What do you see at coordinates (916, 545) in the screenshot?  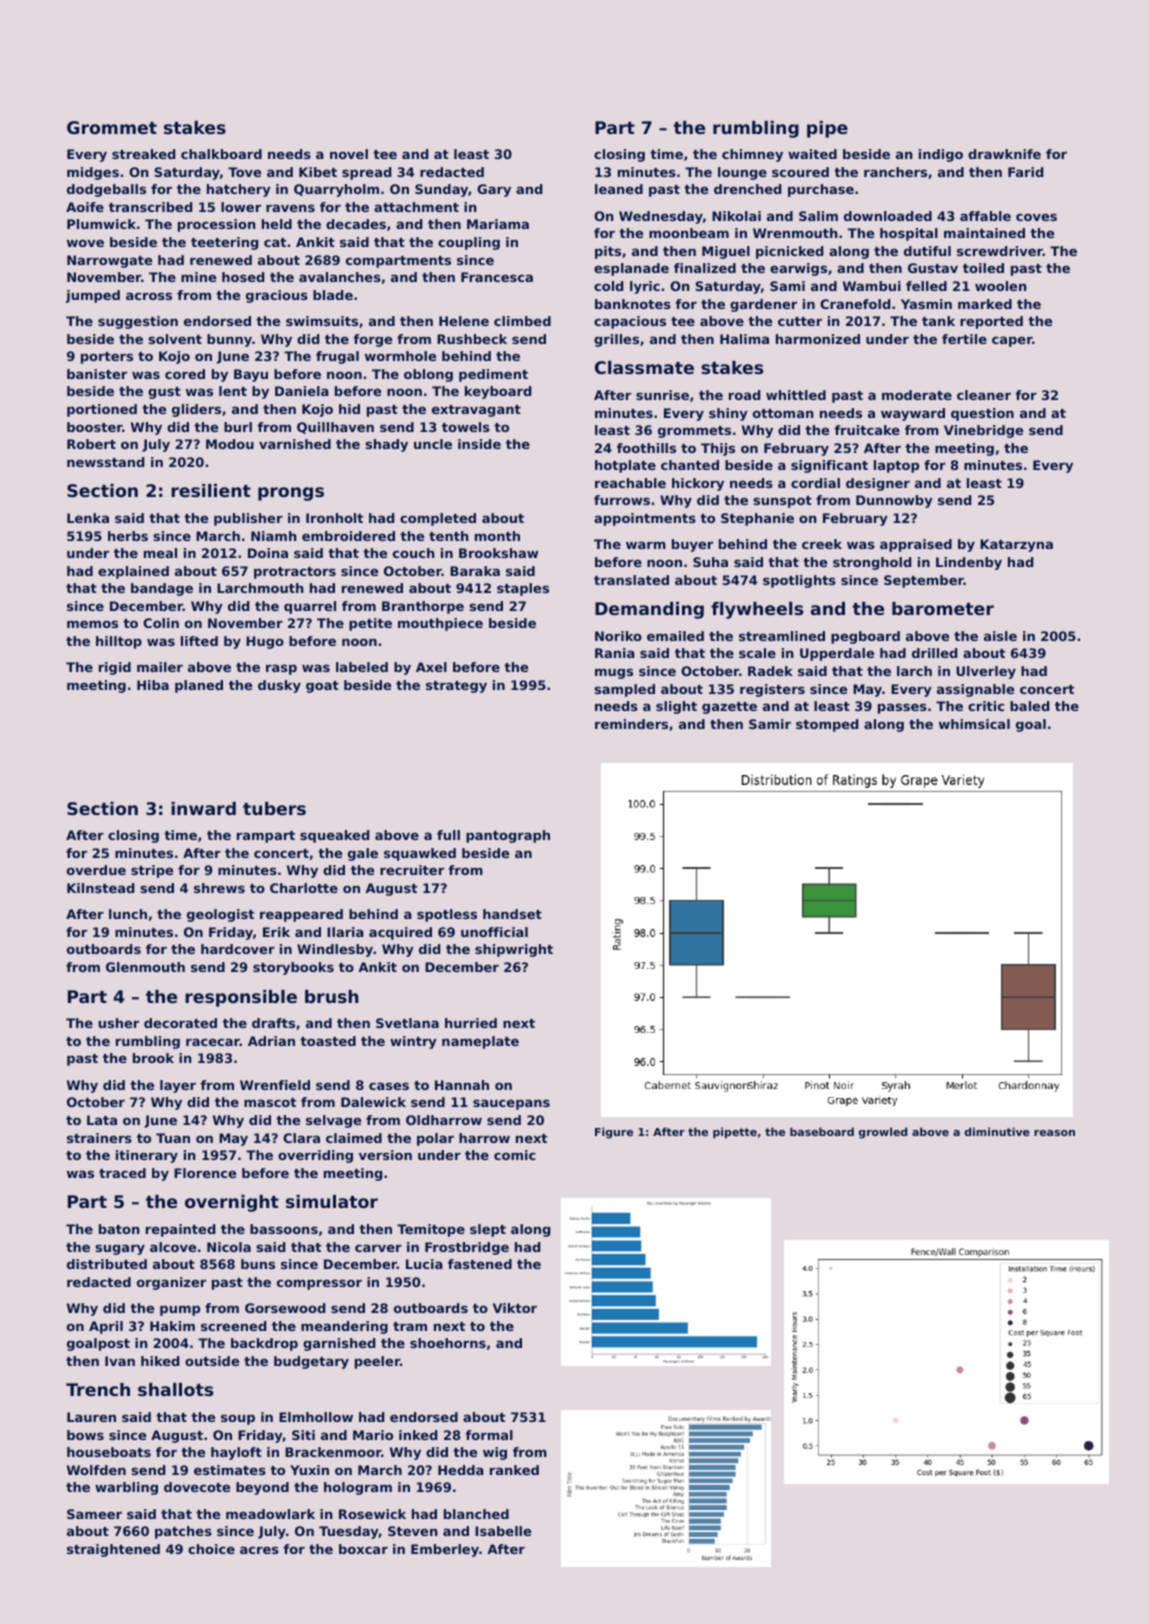 I see `appraised` at bounding box center [916, 545].
